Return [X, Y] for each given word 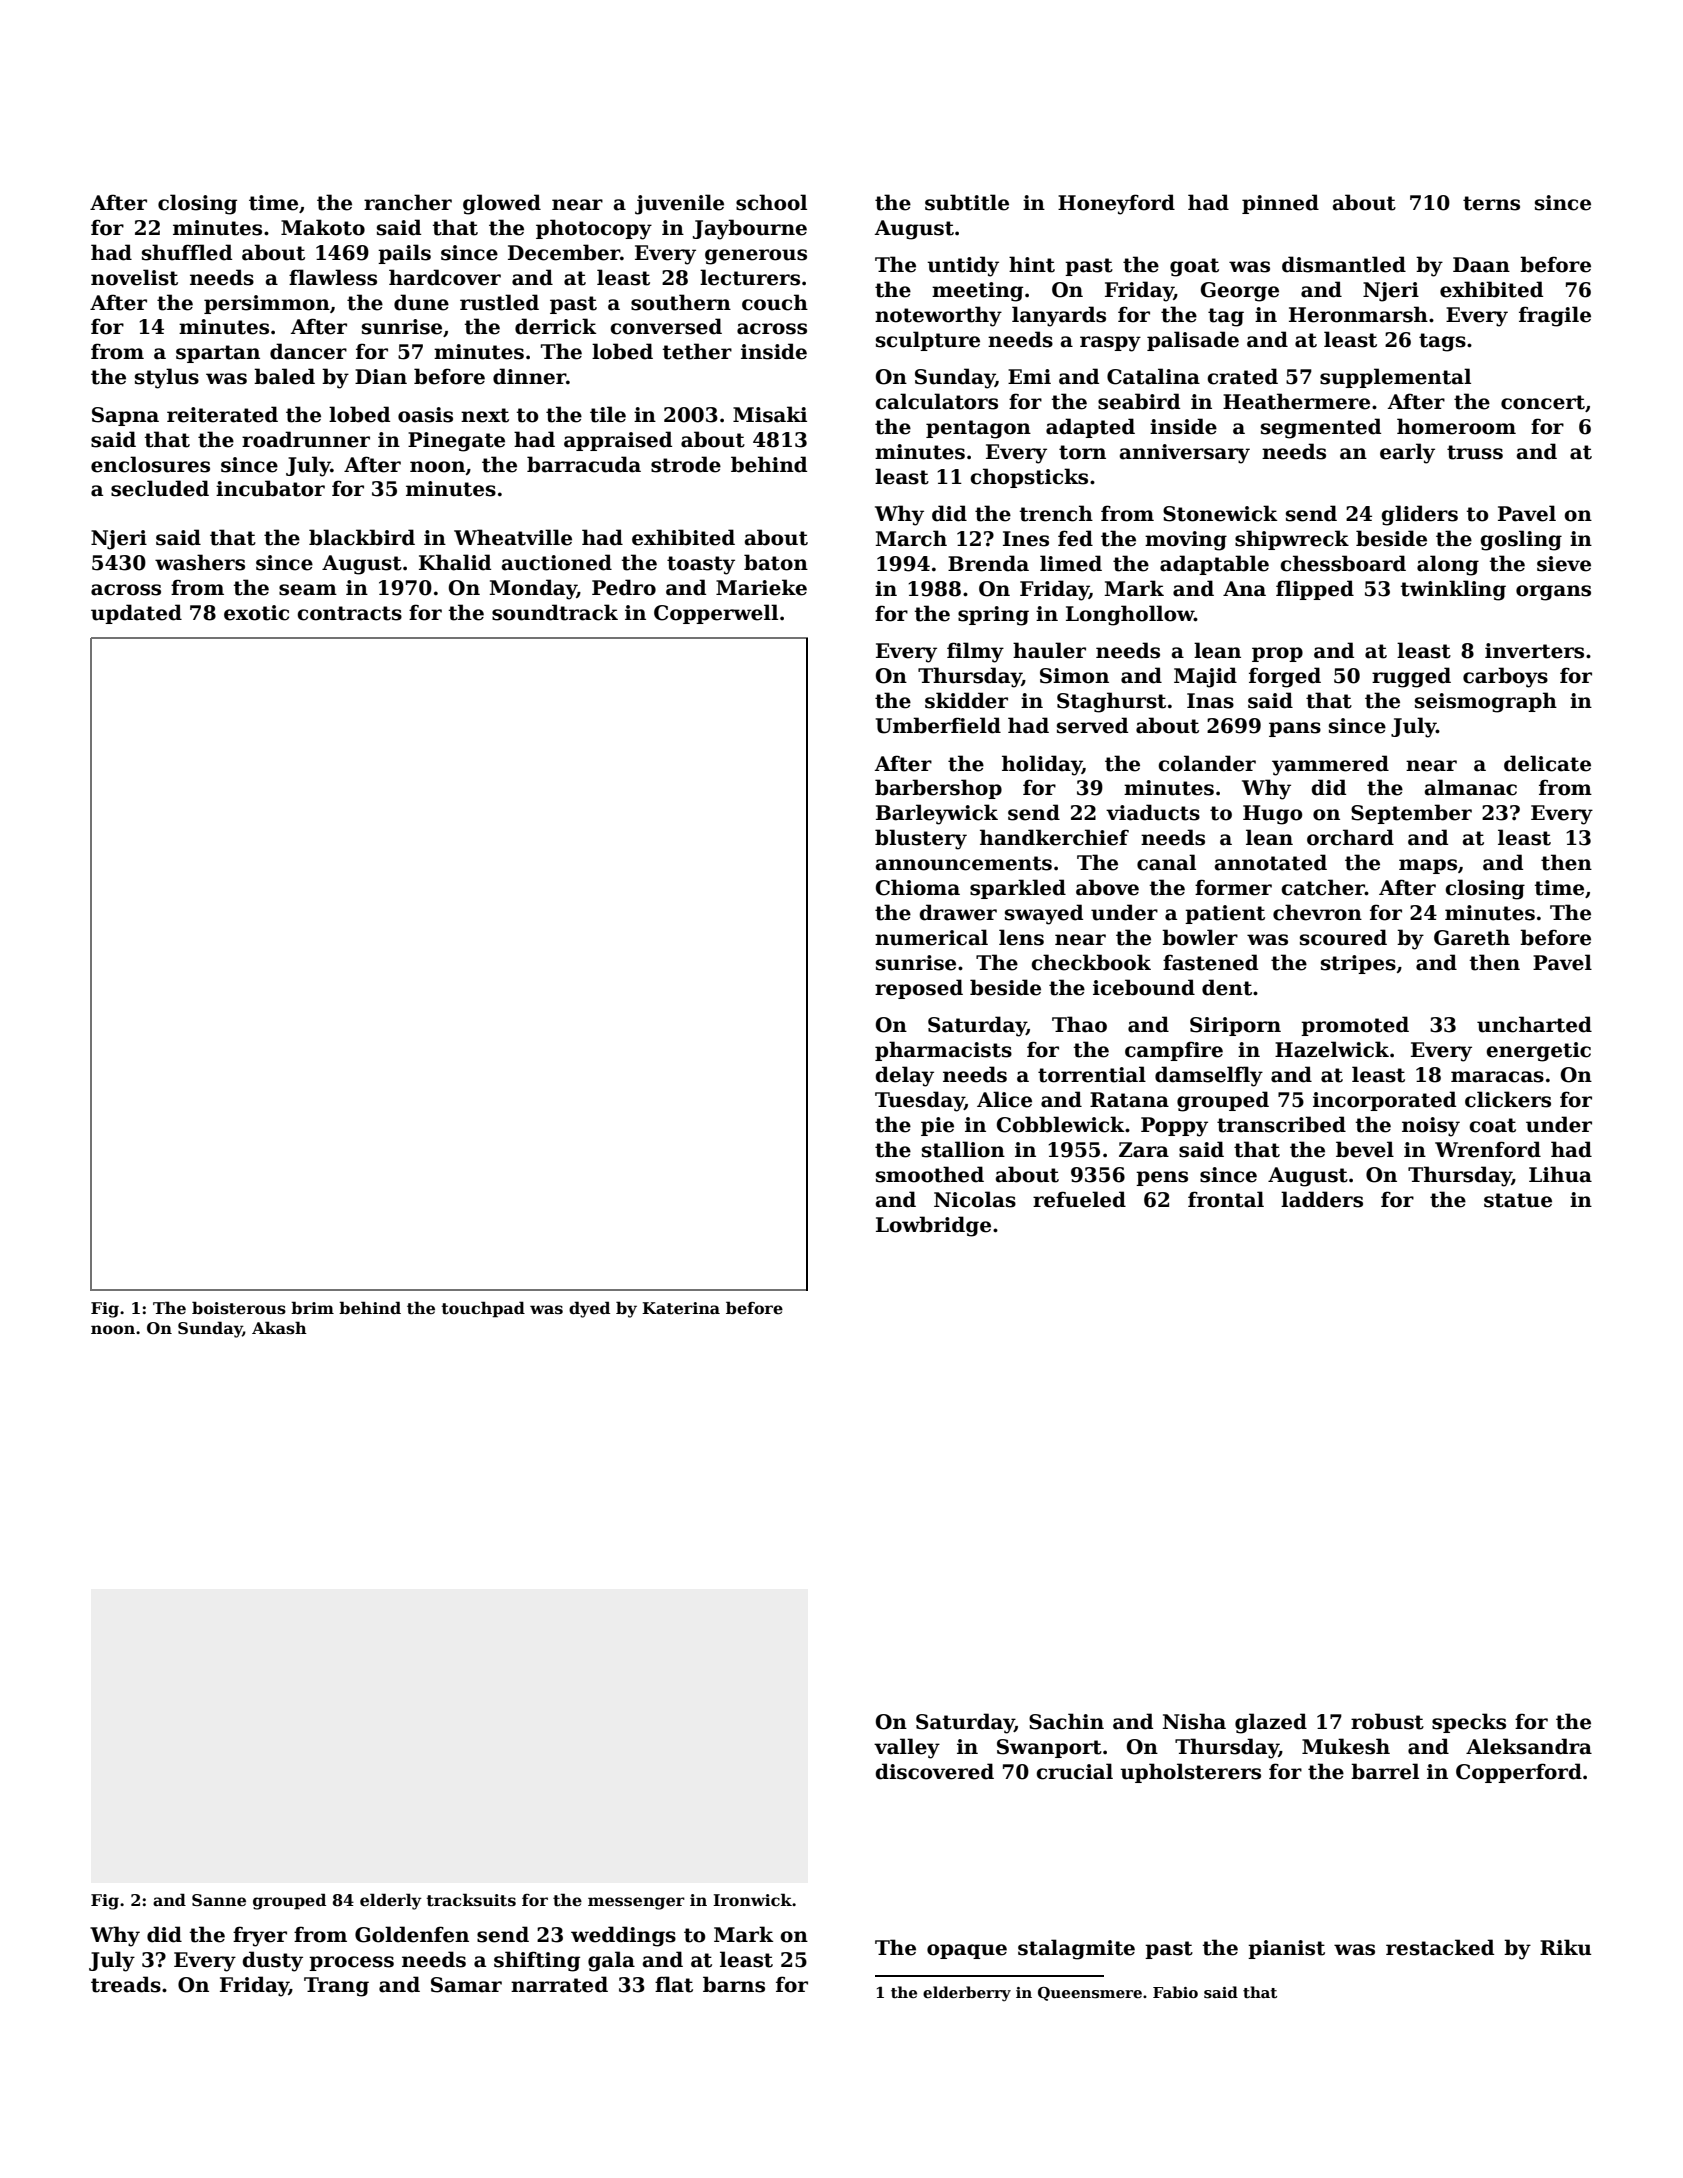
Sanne [219, 1900]
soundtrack [555, 612]
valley [907, 1748]
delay [904, 1076]
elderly [391, 1901]
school [771, 202]
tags [1442, 342]
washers [200, 562]
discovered [934, 1771]
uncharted [1534, 1024]
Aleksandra [1529, 1746]
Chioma [918, 887]
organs [1553, 593]
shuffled [187, 252]
